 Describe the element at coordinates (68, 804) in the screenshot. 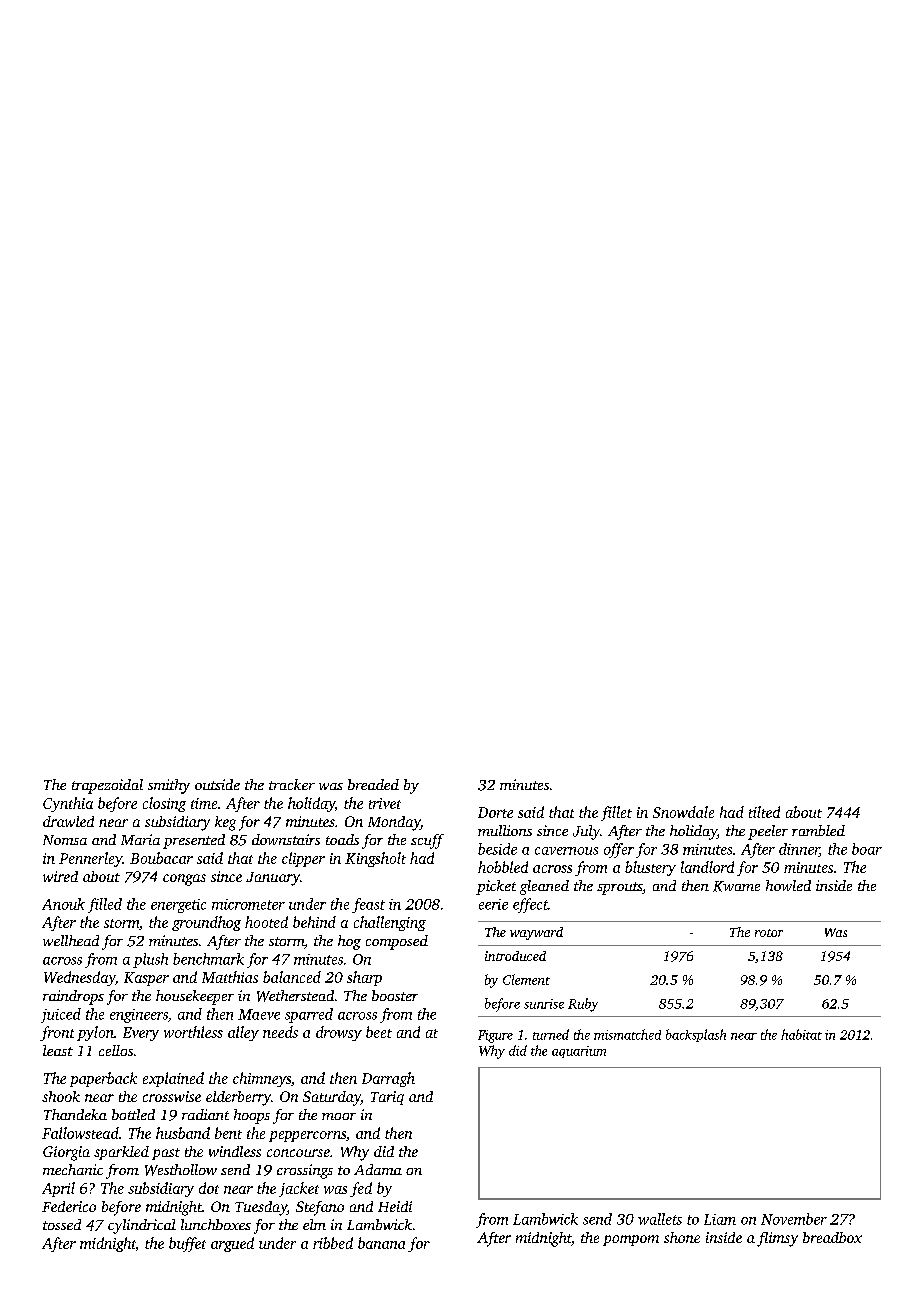

I see `Cynthia` at that location.
